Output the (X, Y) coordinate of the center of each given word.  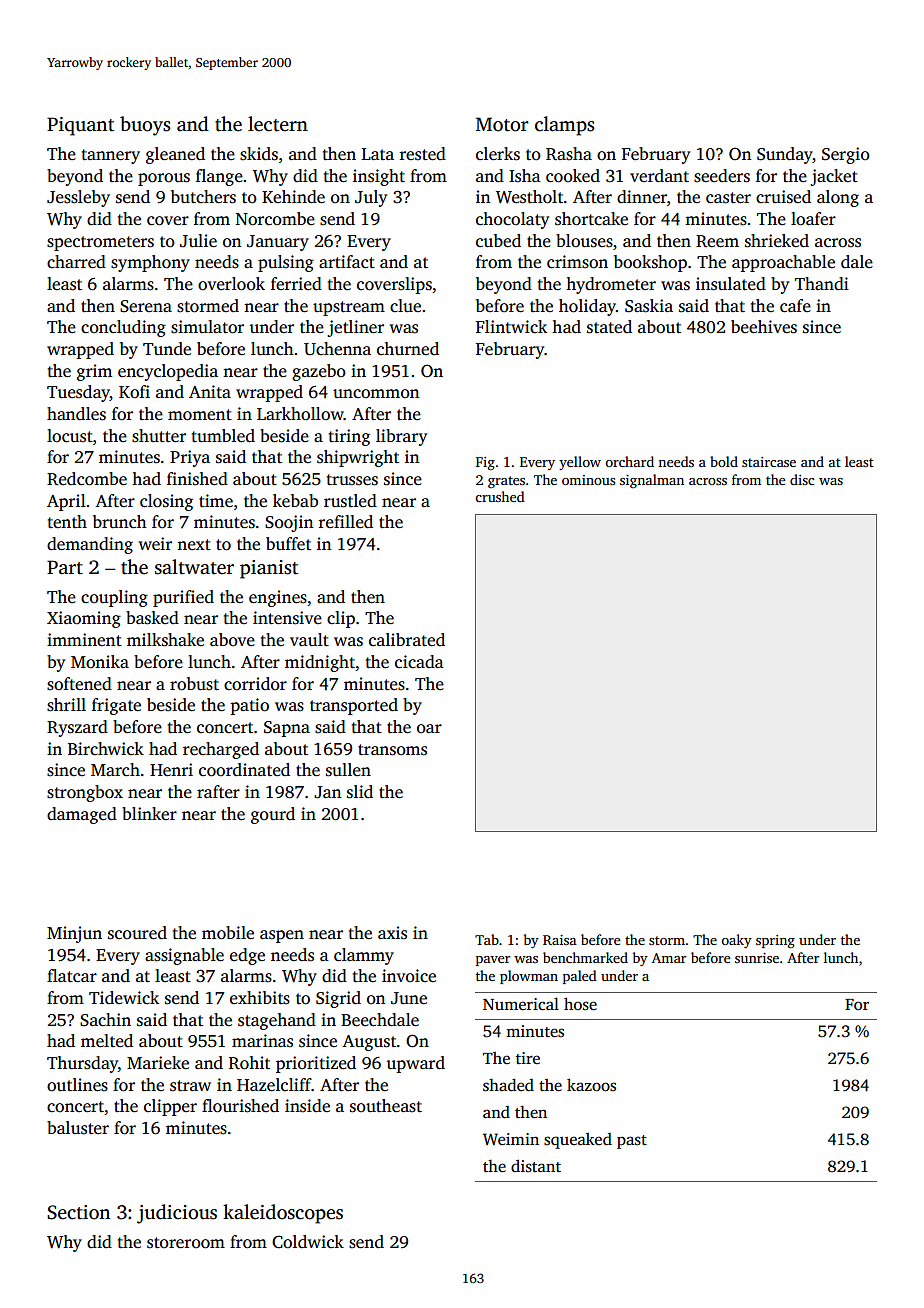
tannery (111, 156)
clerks (498, 154)
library (401, 437)
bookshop (650, 263)
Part (65, 567)
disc (802, 479)
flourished (240, 1106)
